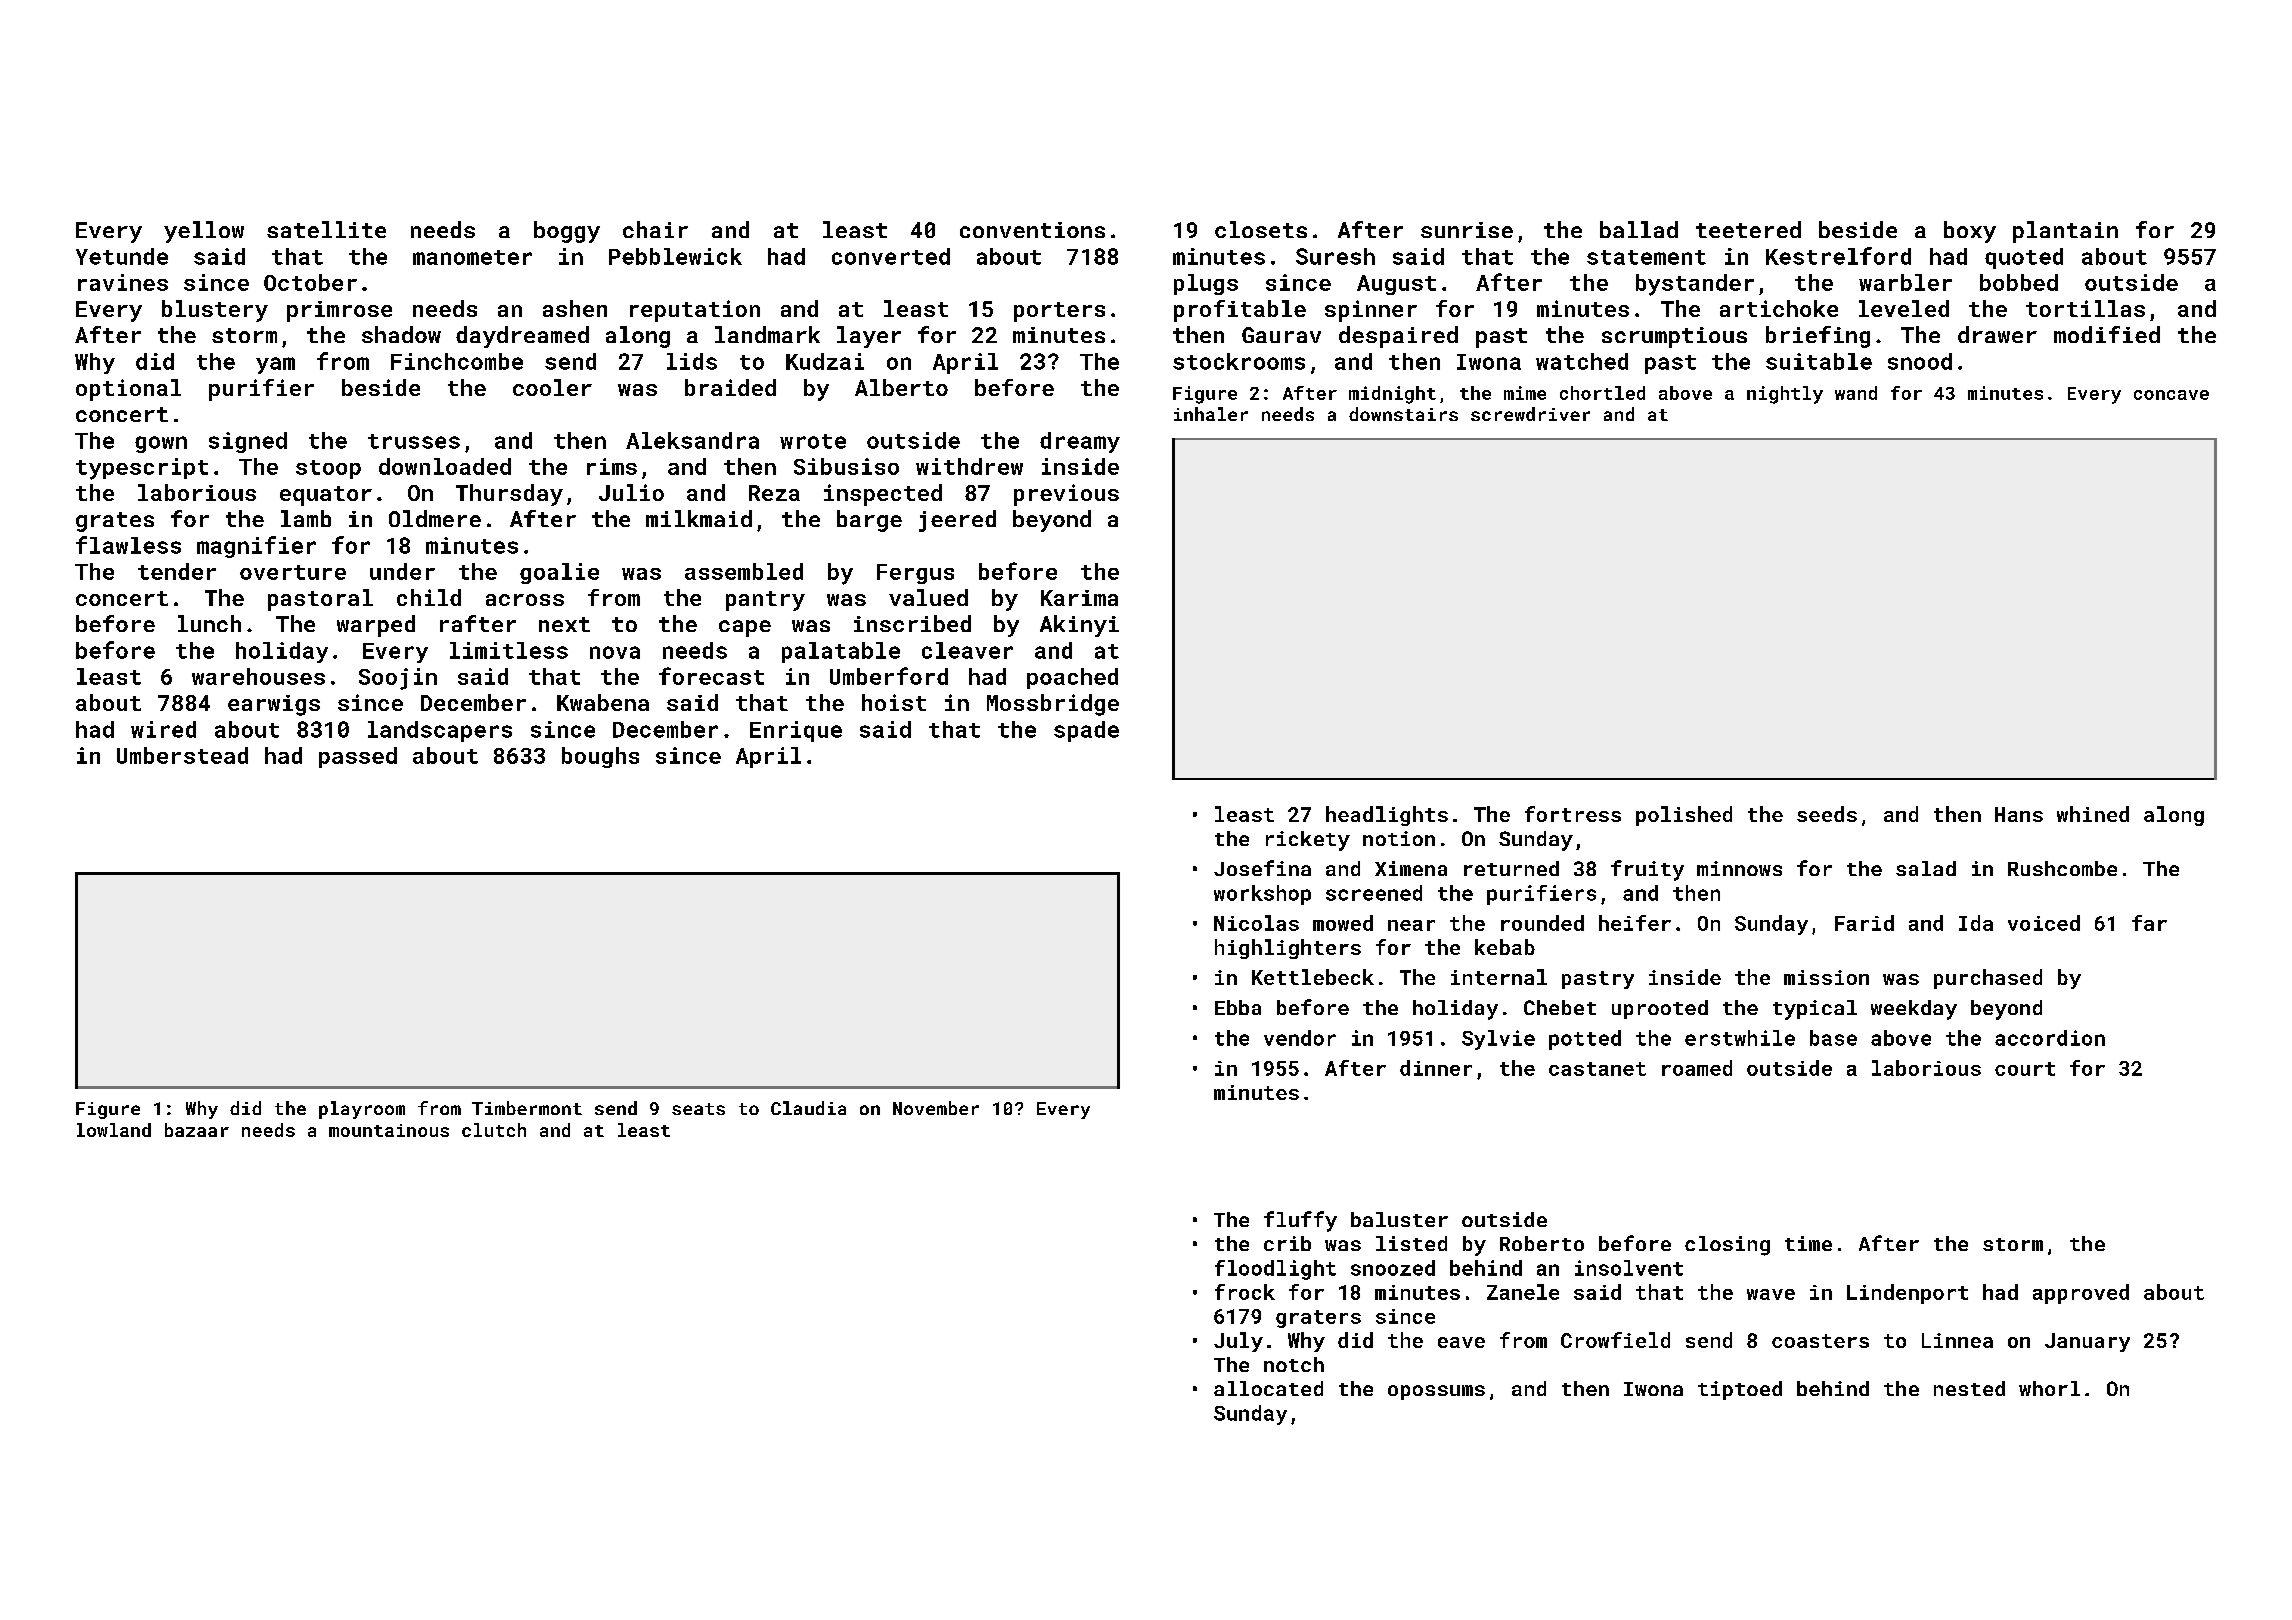 Image resolution: width=2292 pixels, height=1620 pixels. I want to click on conventions, so click(1032, 230).
